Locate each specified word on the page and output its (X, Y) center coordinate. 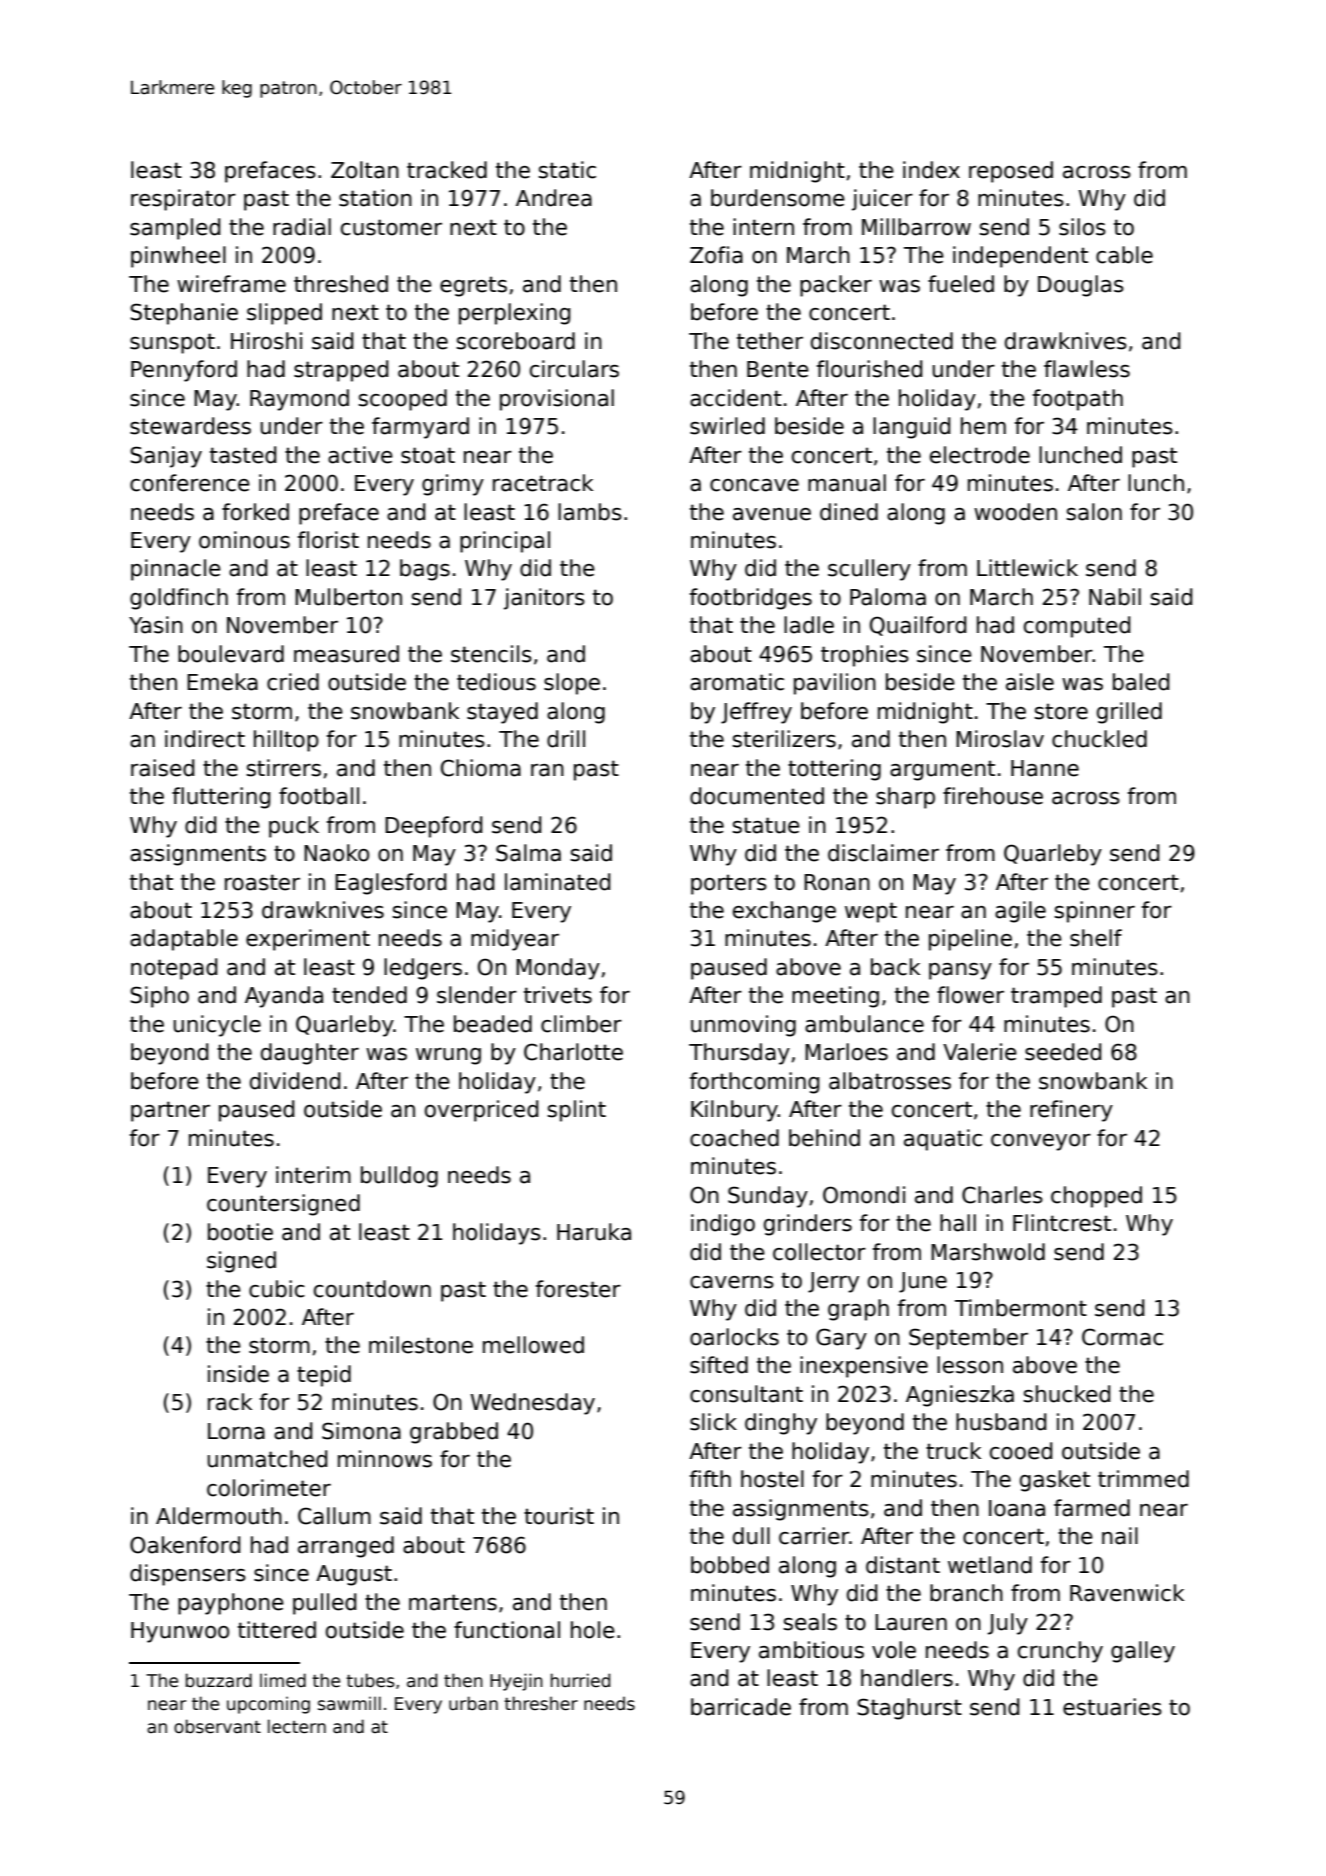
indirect (205, 739)
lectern (297, 1726)
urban (473, 1703)
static (567, 170)
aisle (1030, 682)
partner (170, 1111)
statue (766, 825)
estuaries (1112, 1707)
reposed (1011, 172)
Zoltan (365, 170)
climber (581, 1024)
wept (871, 912)
